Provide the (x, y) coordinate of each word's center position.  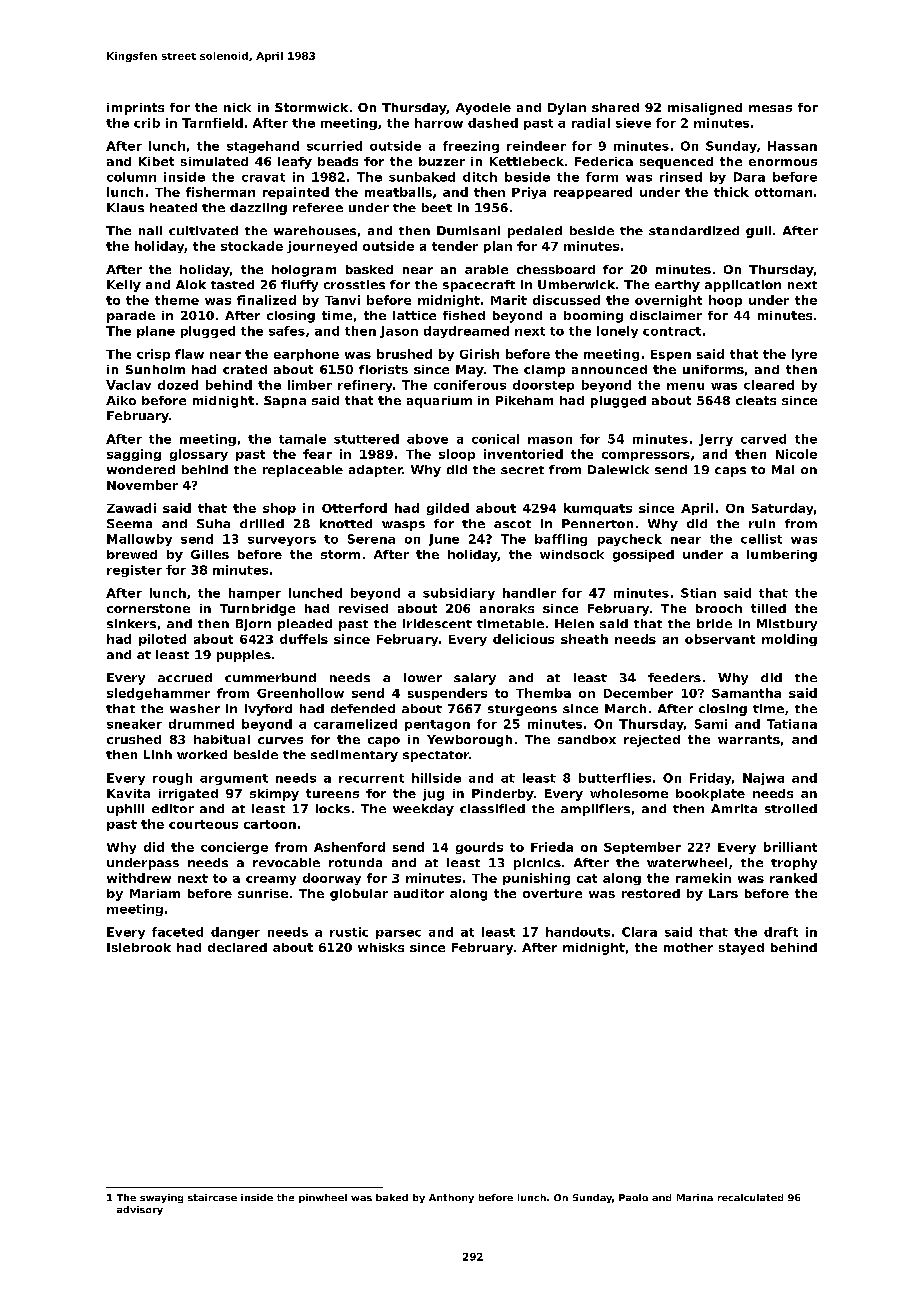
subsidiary (459, 594)
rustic (349, 932)
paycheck (630, 540)
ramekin (703, 878)
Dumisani (468, 230)
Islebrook (139, 947)
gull (758, 232)
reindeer (536, 146)
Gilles (210, 554)
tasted (232, 284)
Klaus (125, 207)
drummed (201, 724)
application (743, 286)
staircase (212, 1197)
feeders (674, 677)
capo (384, 742)
